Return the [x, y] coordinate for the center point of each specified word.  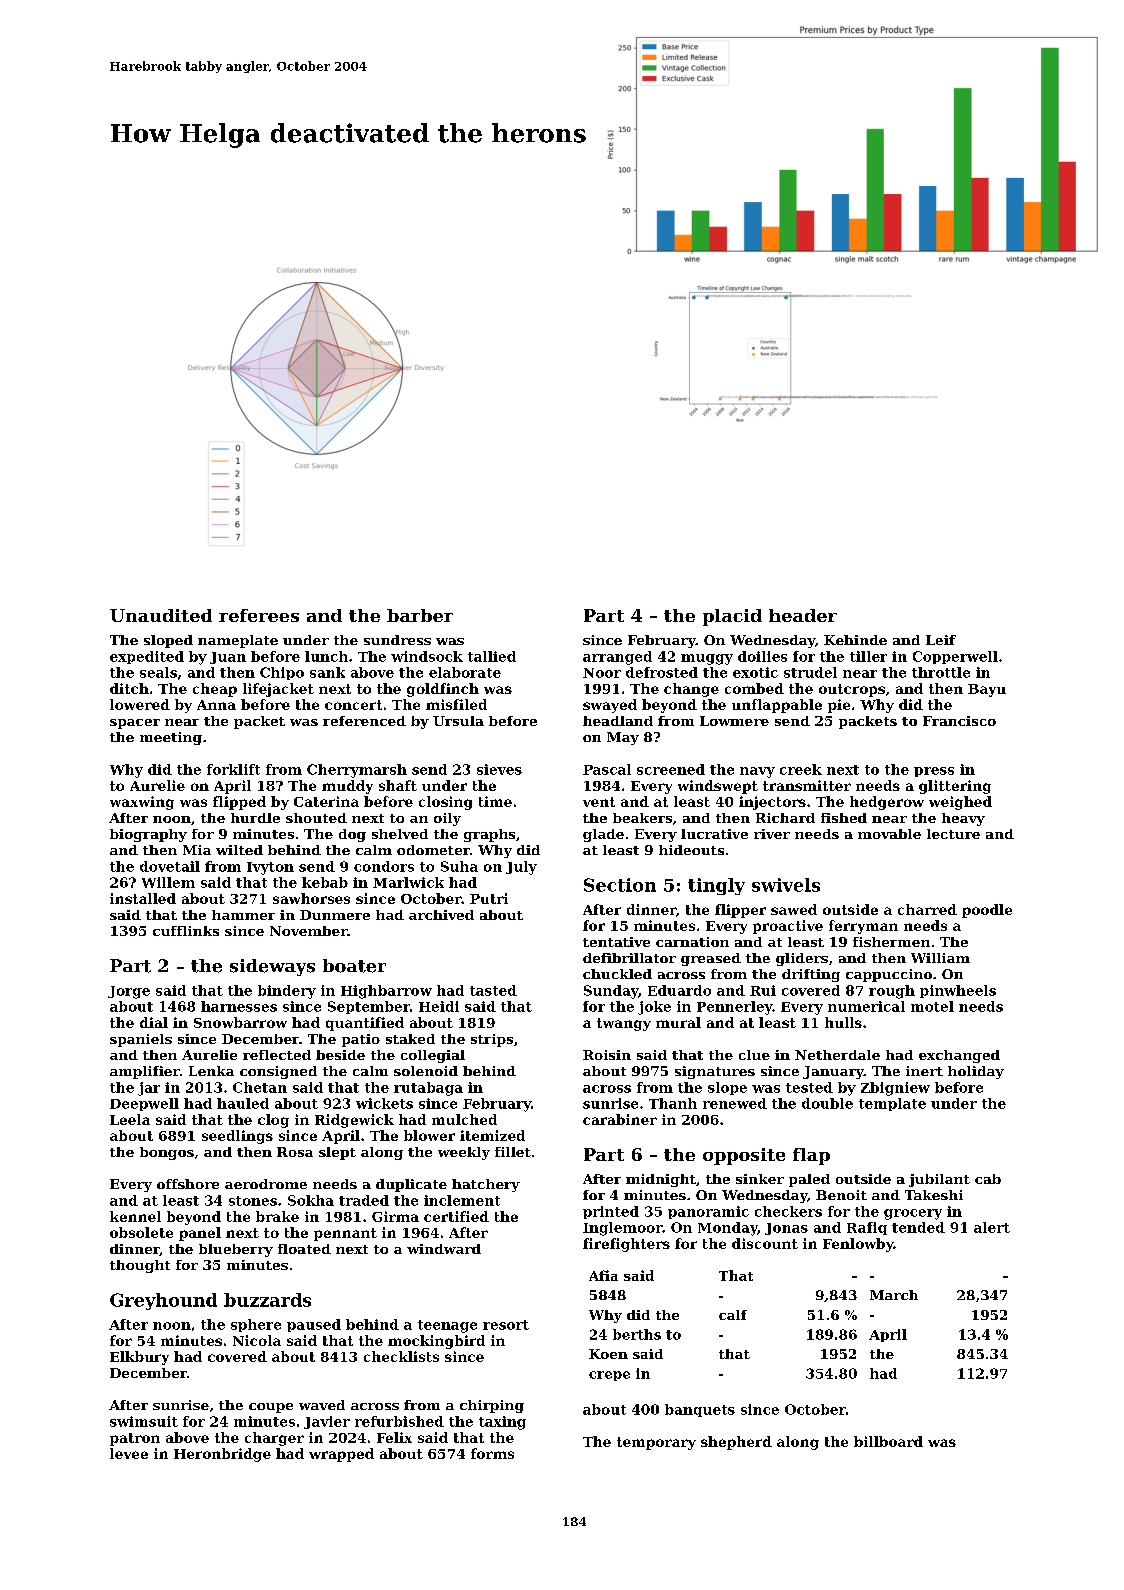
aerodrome [266, 1184]
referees [259, 615]
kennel [135, 1216]
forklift [233, 769]
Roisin [607, 1055]
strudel [810, 672]
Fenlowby [858, 1245]
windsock [427, 656]
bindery [287, 992]
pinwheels [958, 991]
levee [129, 1453]
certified [456, 1216]
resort [506, 1325]
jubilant [939, 1180]
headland [618, 721]
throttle [941, 672]
